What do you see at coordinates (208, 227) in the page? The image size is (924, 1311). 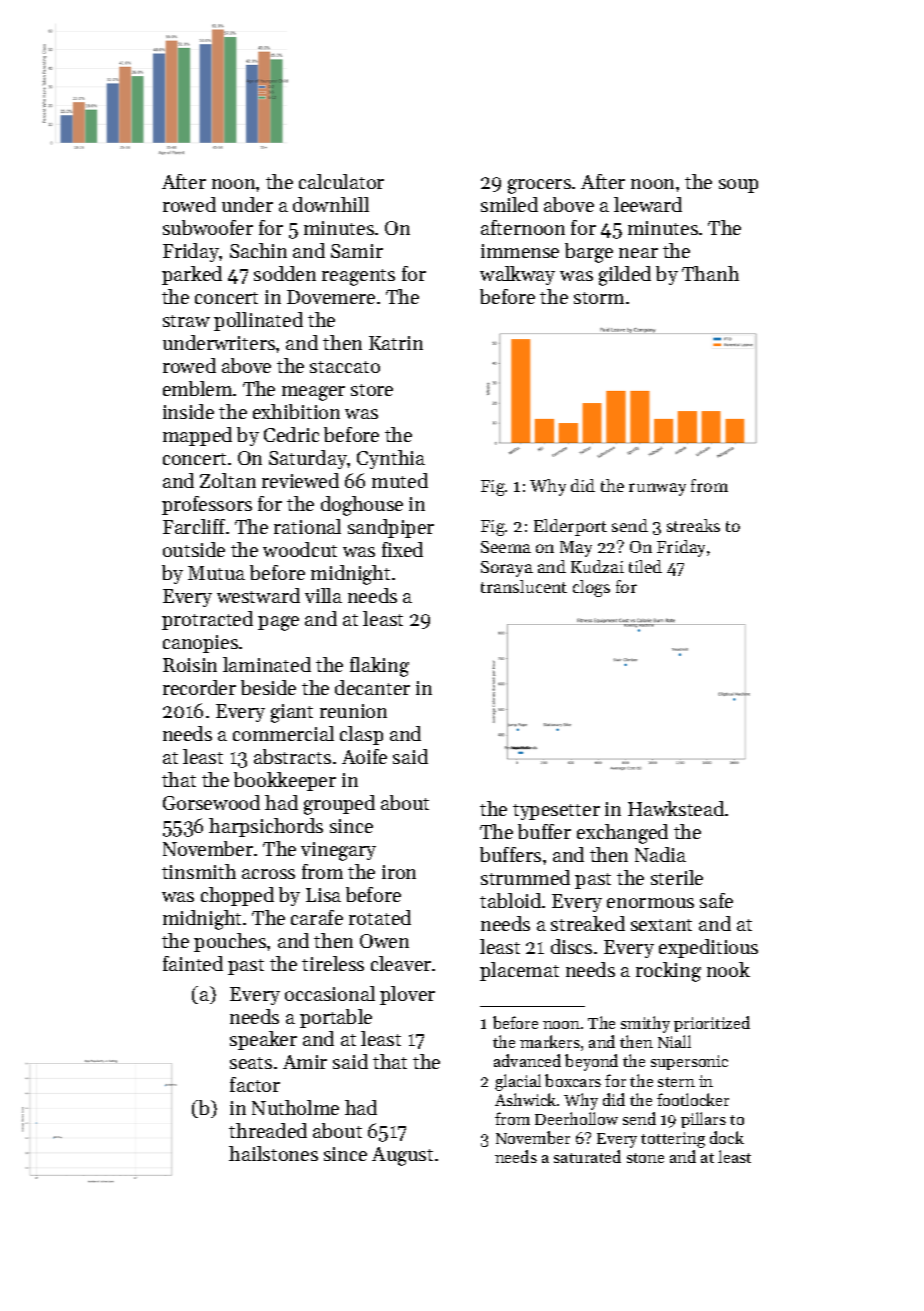 I see `subwoofer` at bounding box center [208, 227].
